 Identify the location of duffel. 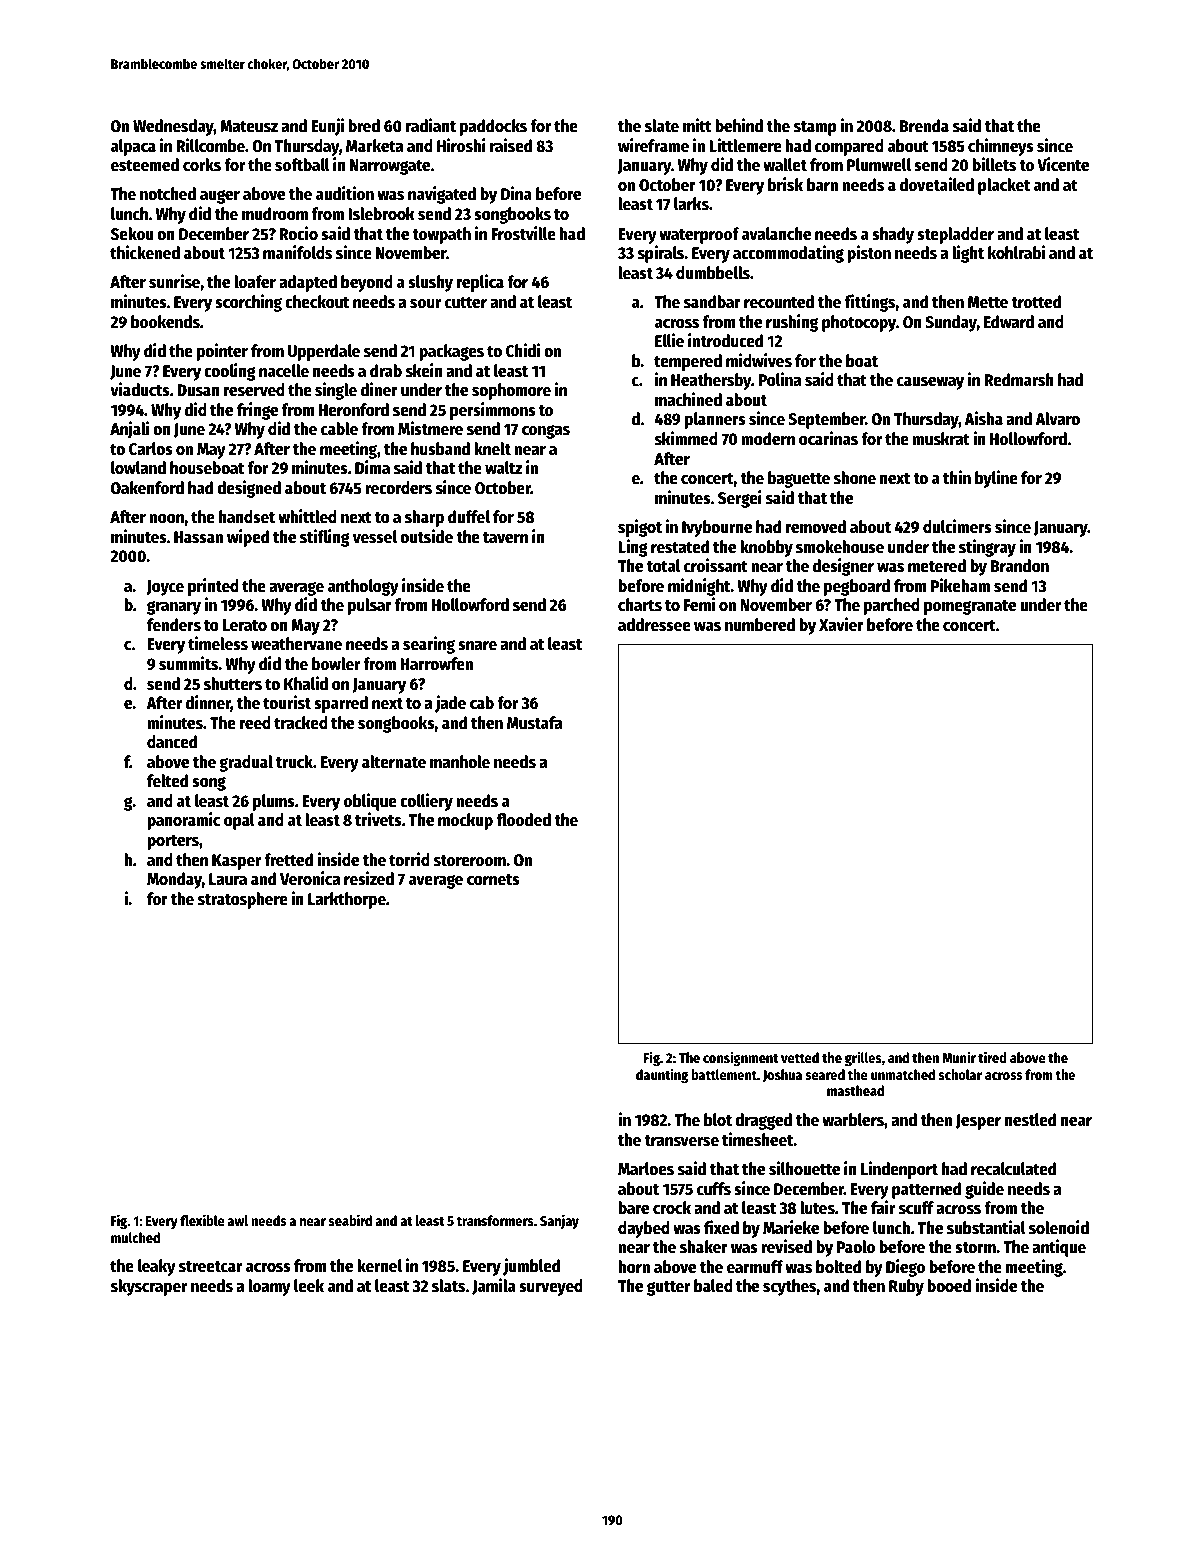
(469, 517).
